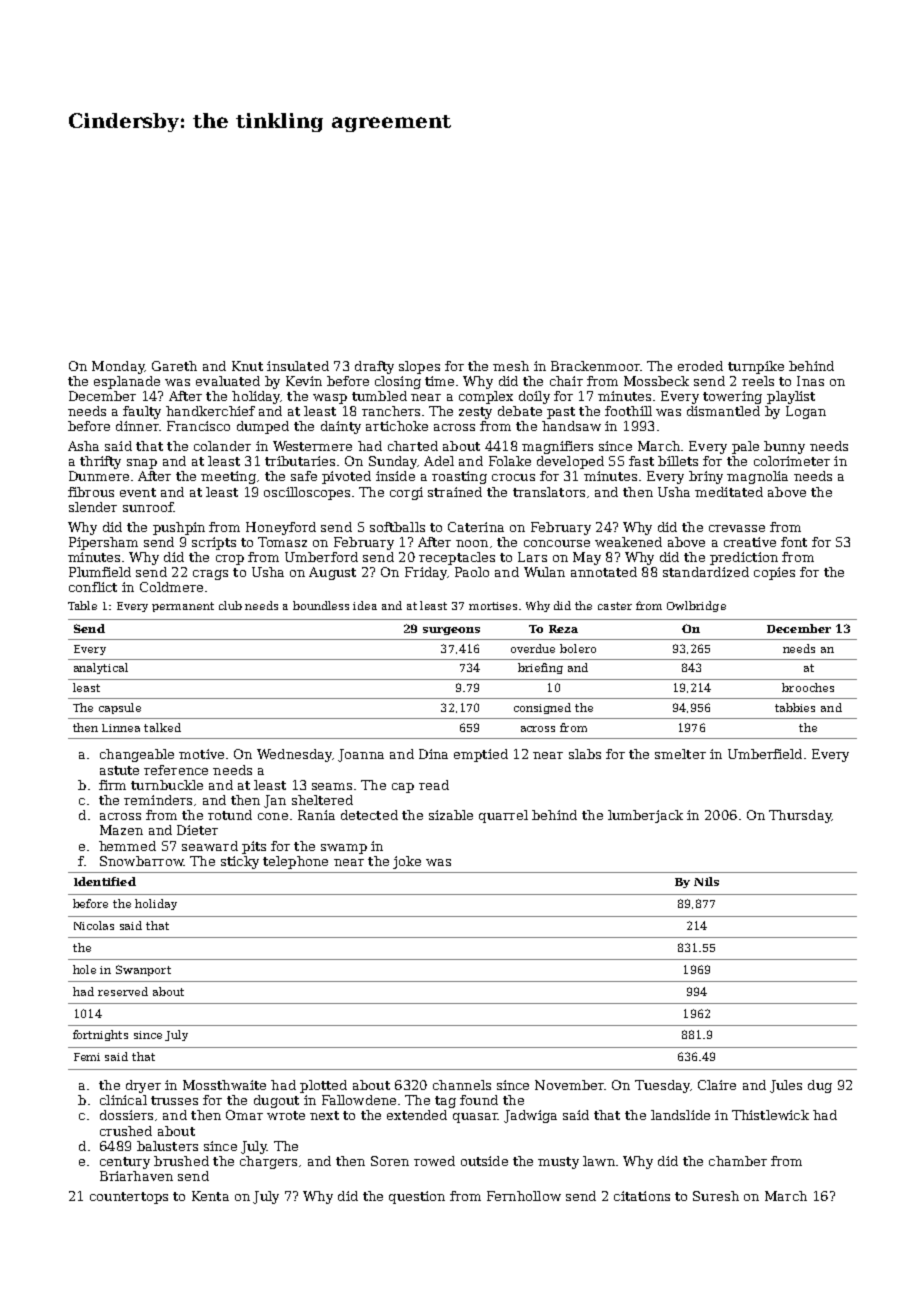 This document has width=924, height=1308. Describe the element at coordinates (210, 1196) in the document. I see `Kenta` at that location.
